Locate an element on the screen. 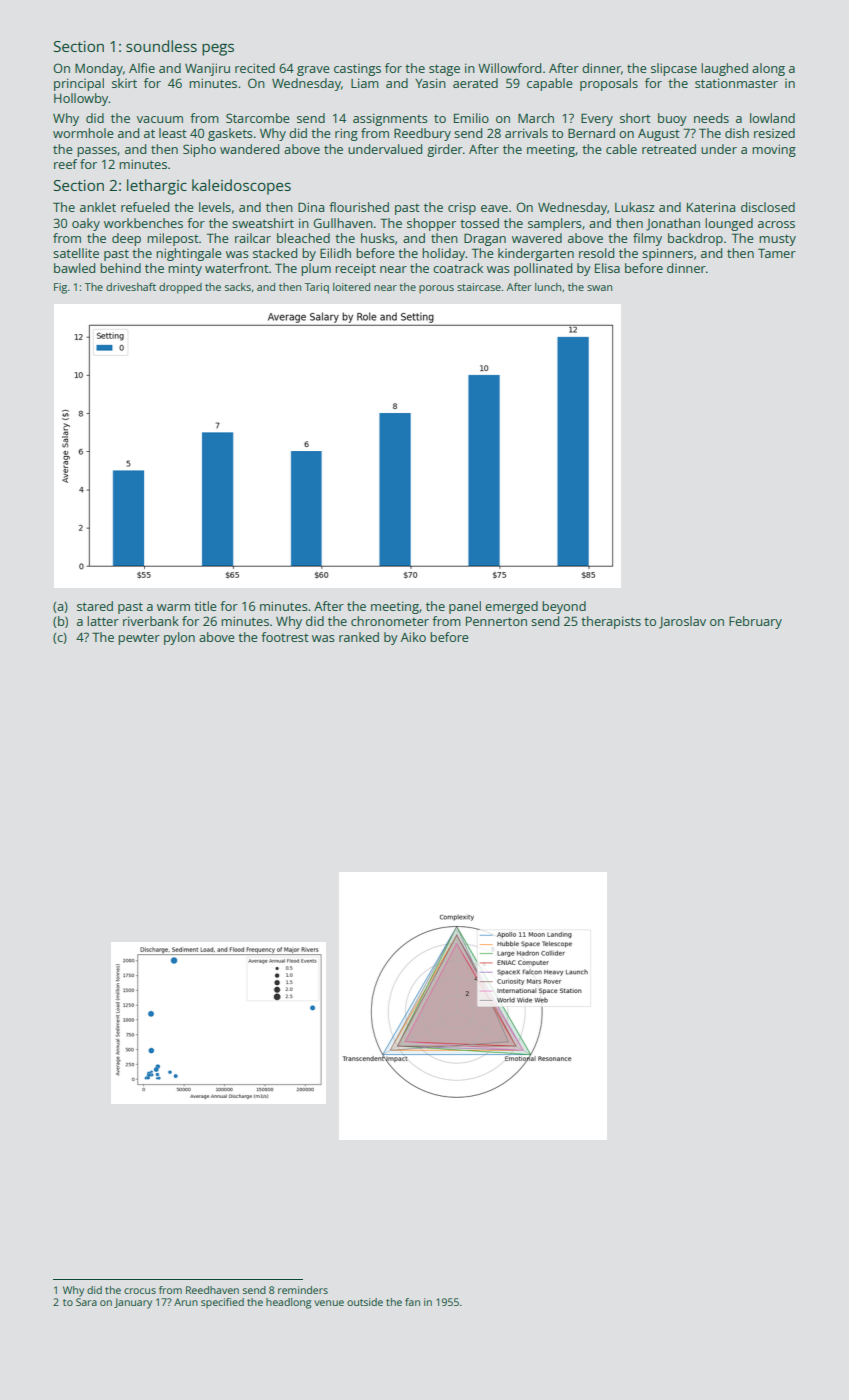  therapists is located at coordinates (611, 622).
